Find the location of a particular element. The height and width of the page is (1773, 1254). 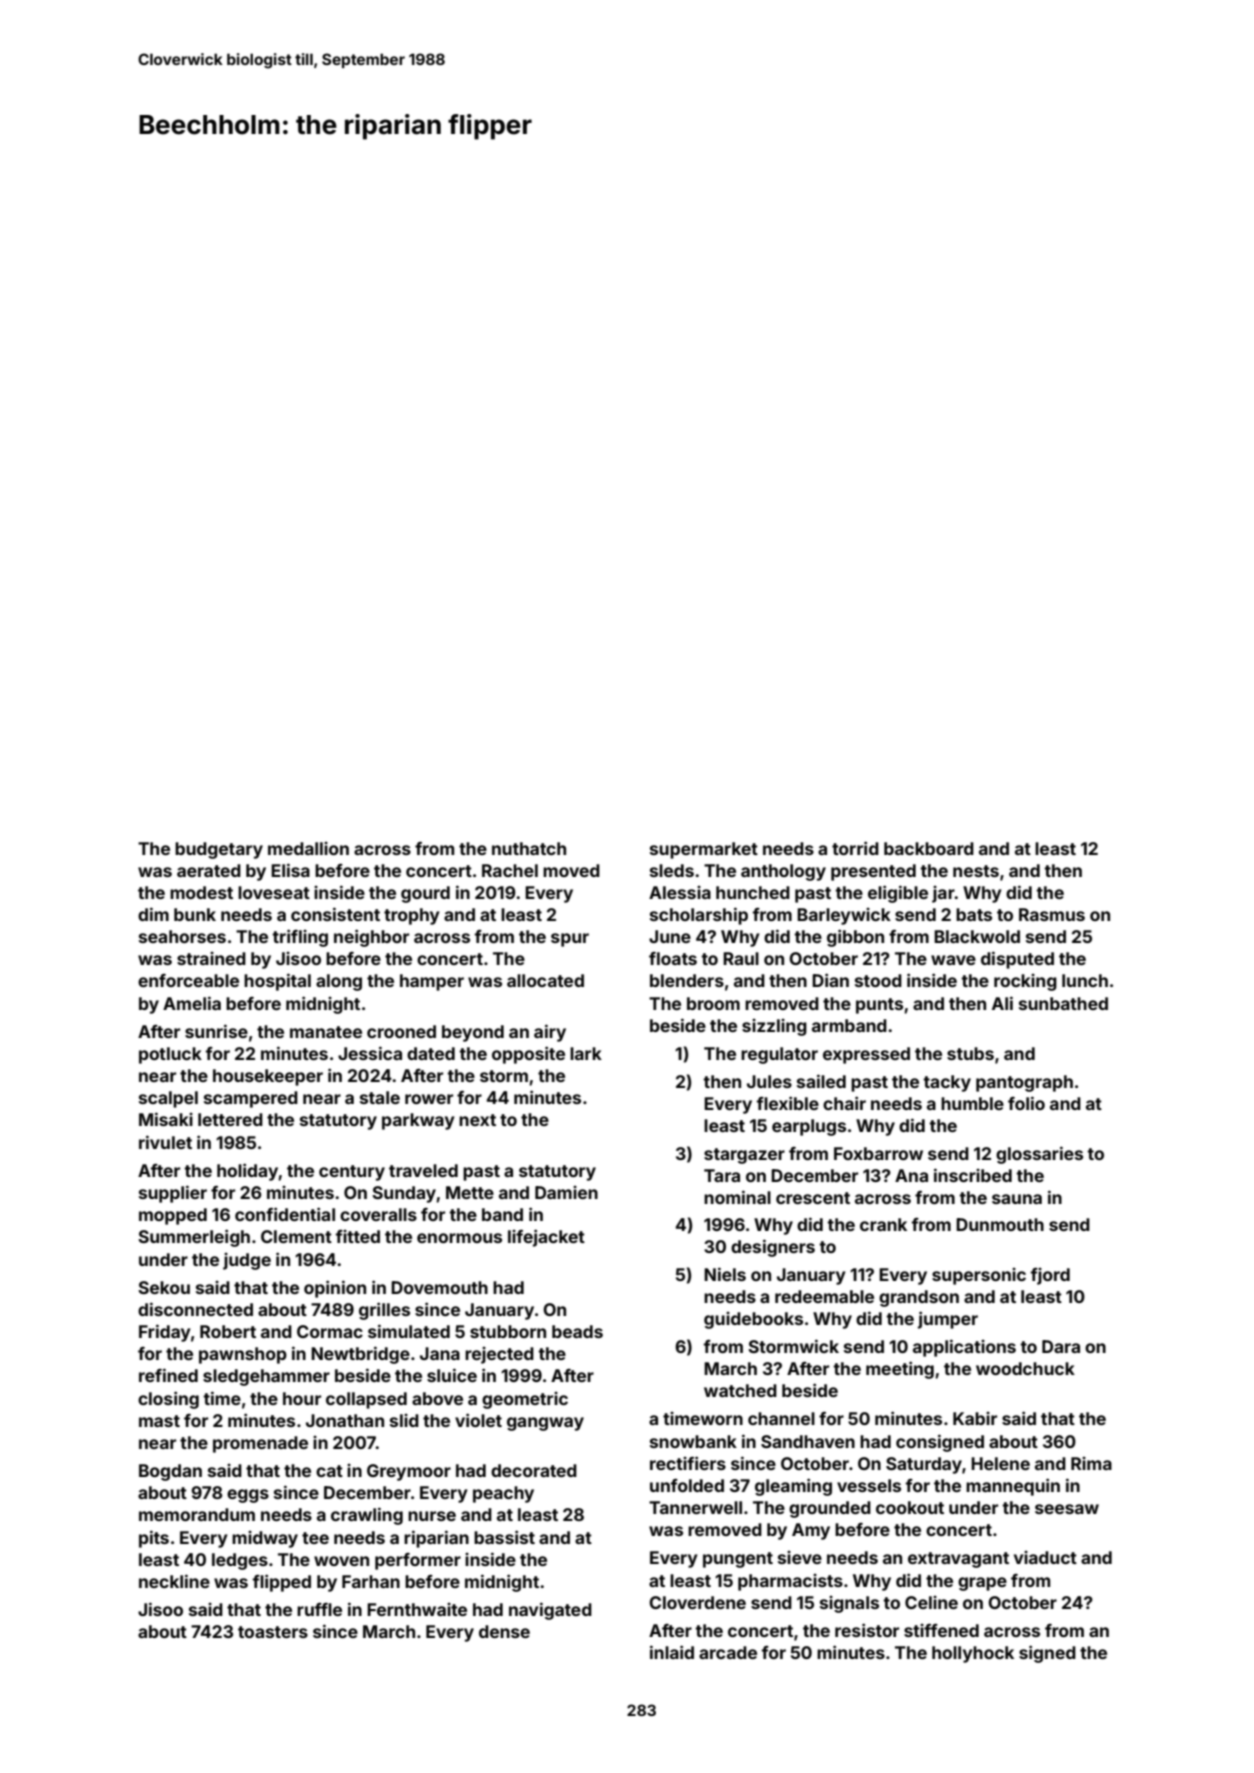

sunbathed is located at coordinates (1063, 1003).
